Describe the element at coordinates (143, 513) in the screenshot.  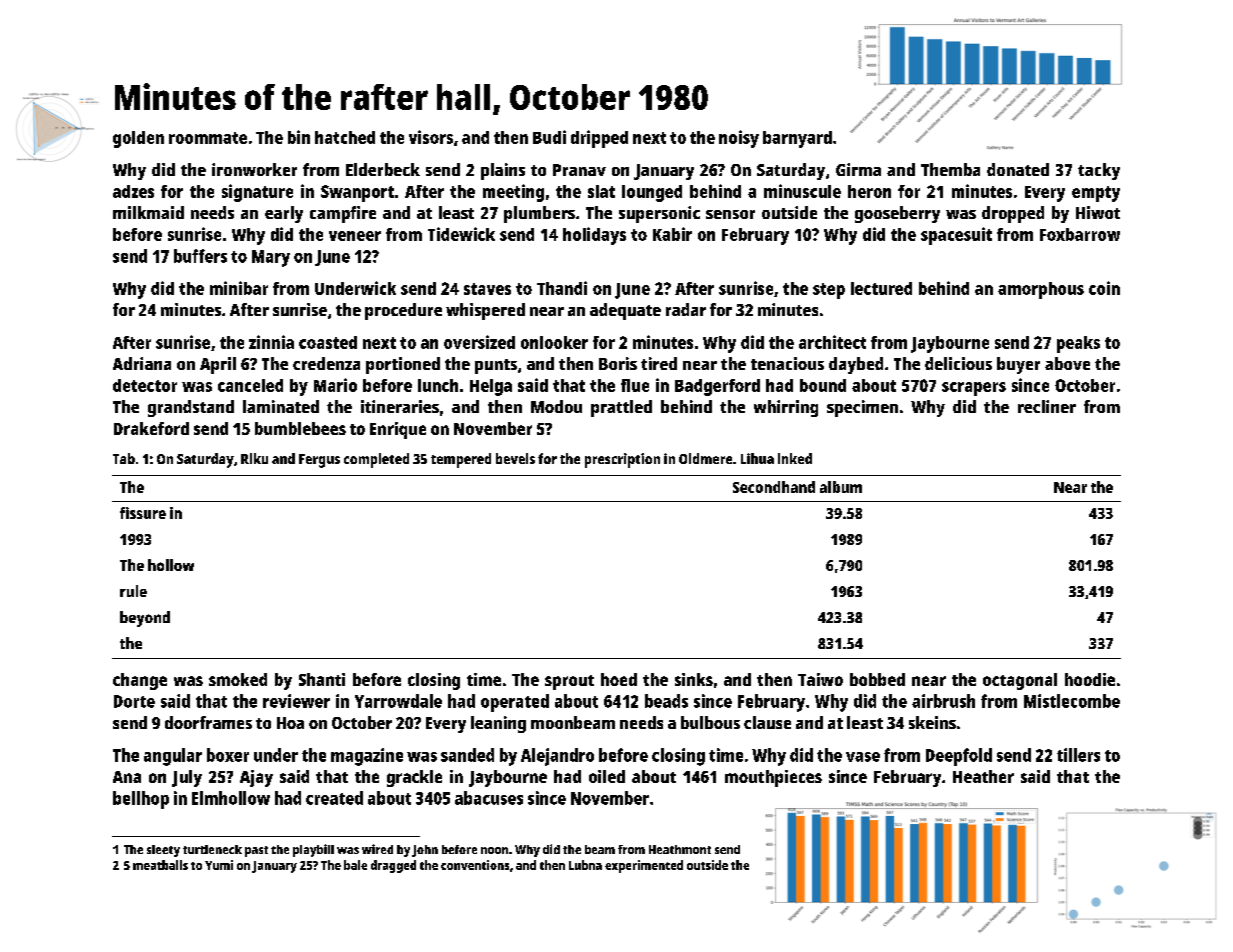
I see `fissure` at that location.
